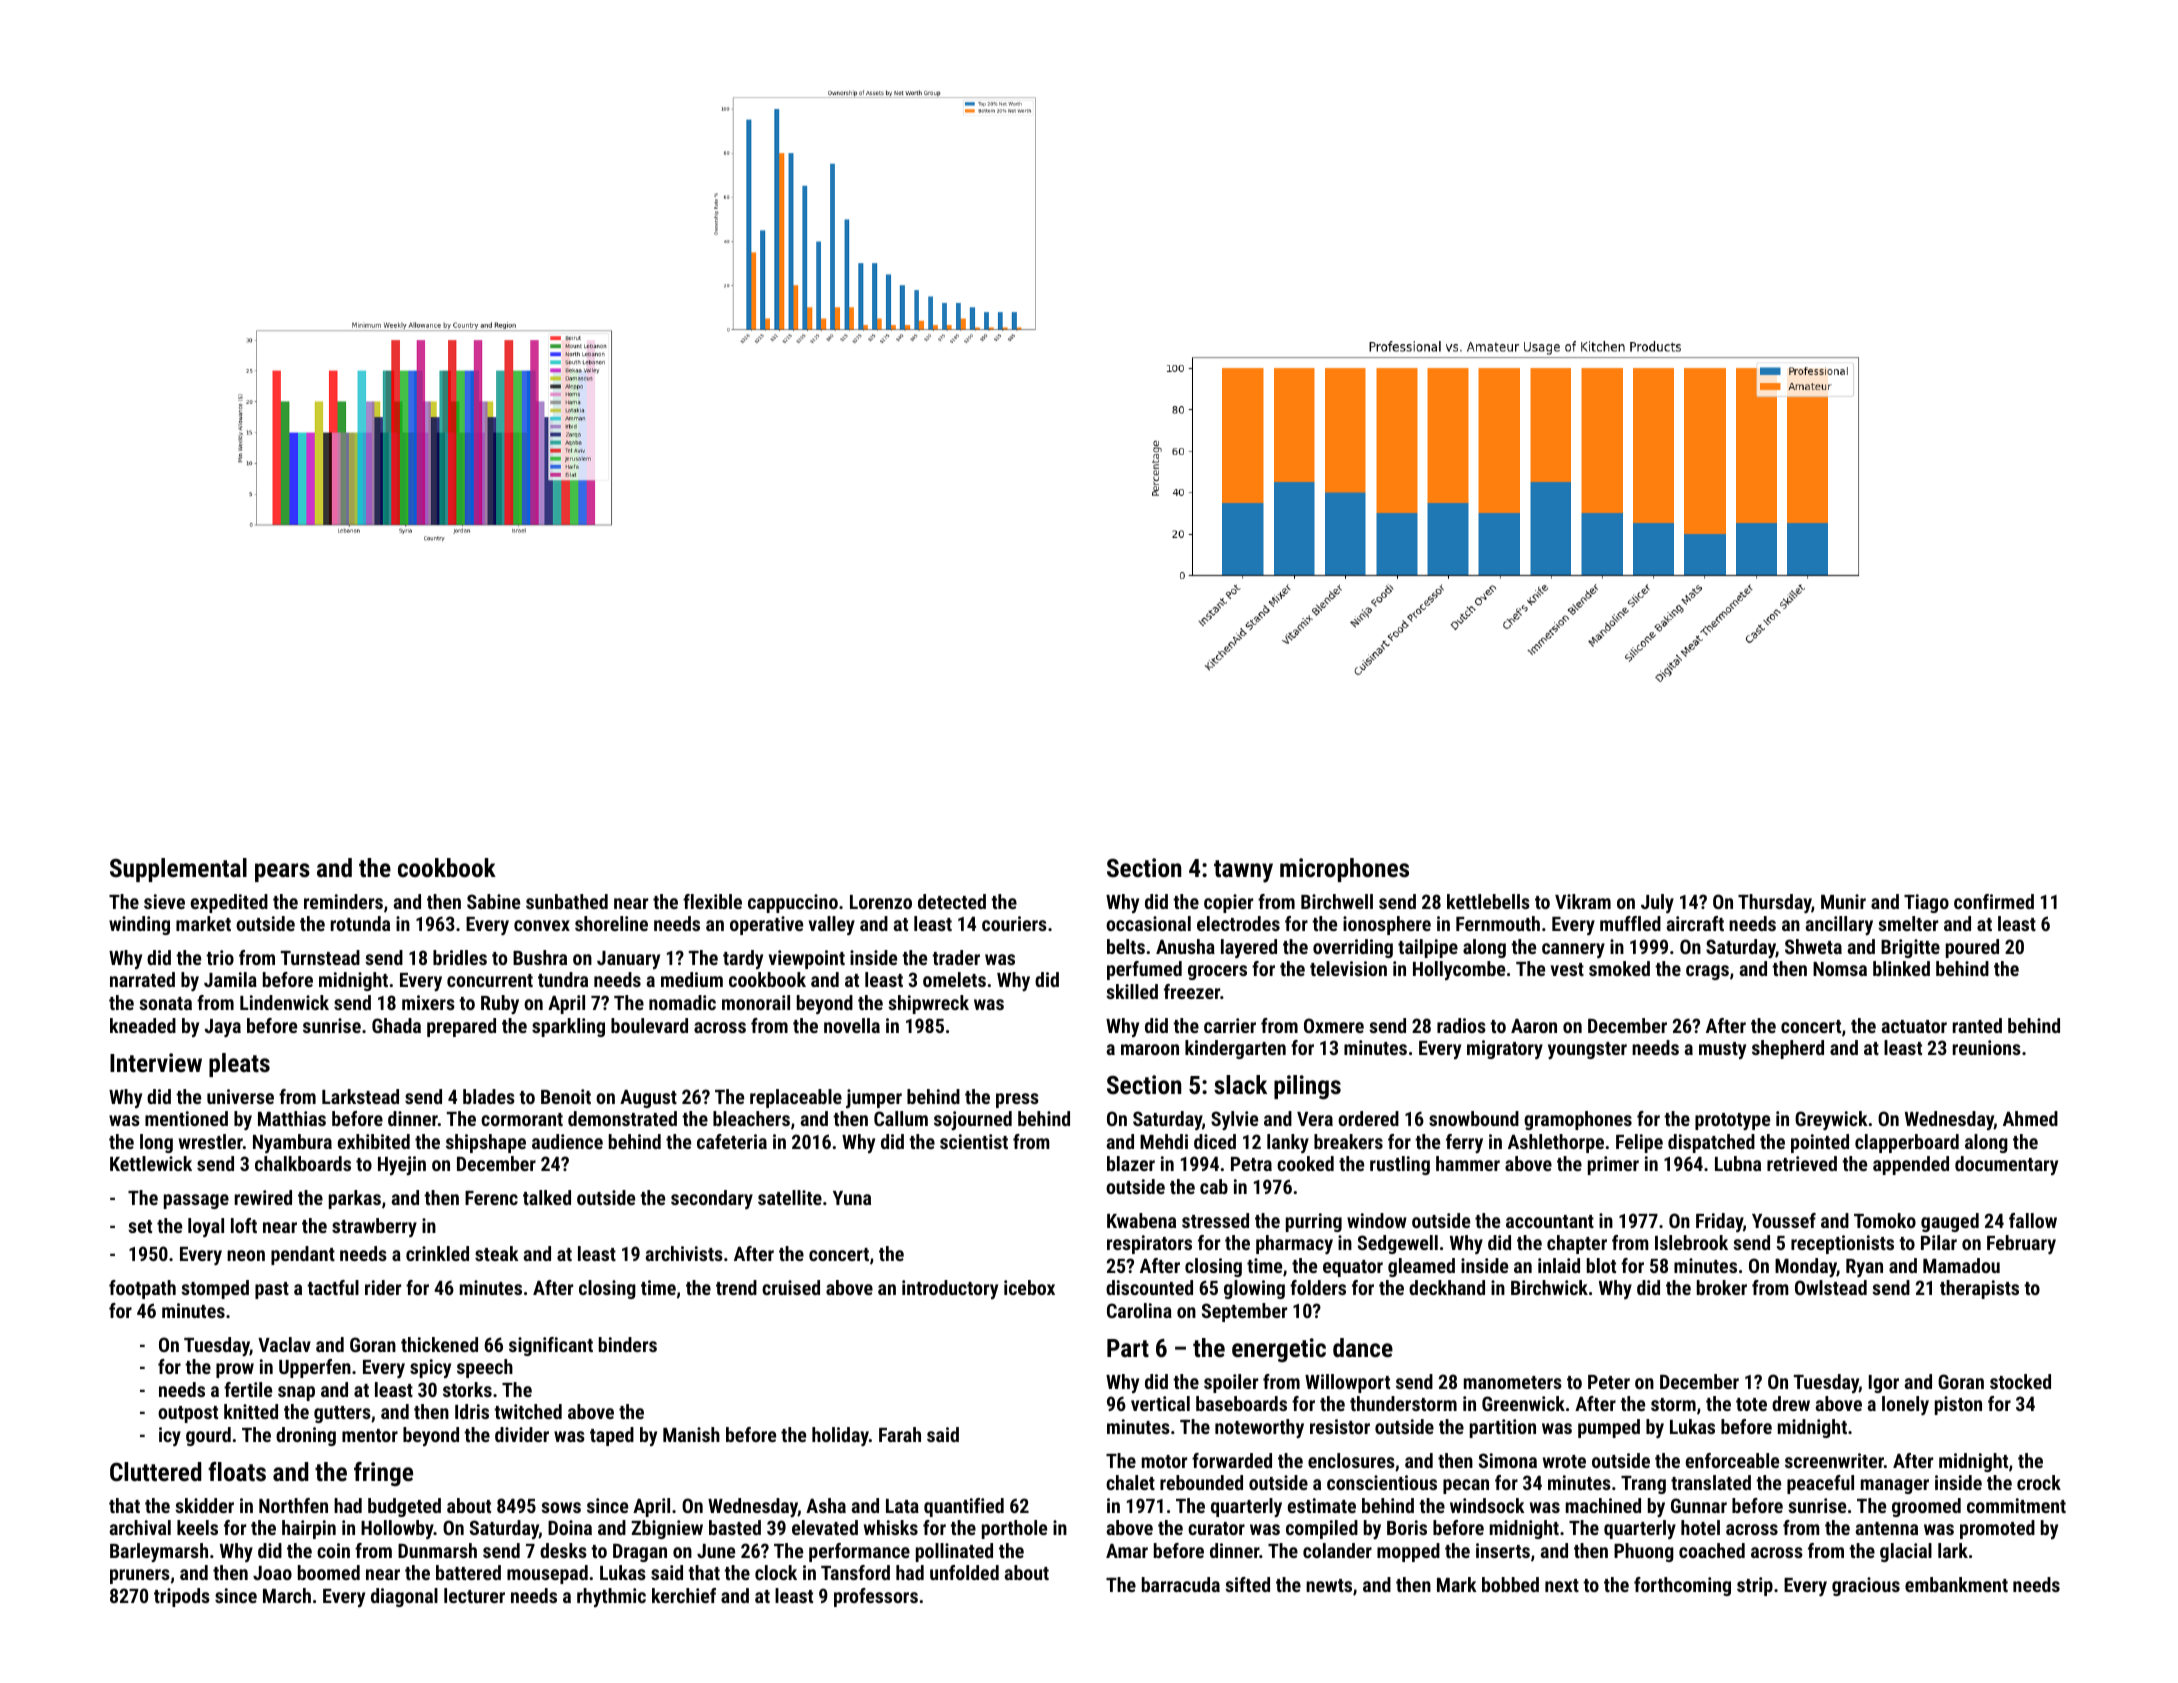 This screenshot has height=1683, width=2178. What do you see at coordinates (1141, 1220) in the screenshot?
I see `Kwabena` at bounding box center [1141, 1220].
